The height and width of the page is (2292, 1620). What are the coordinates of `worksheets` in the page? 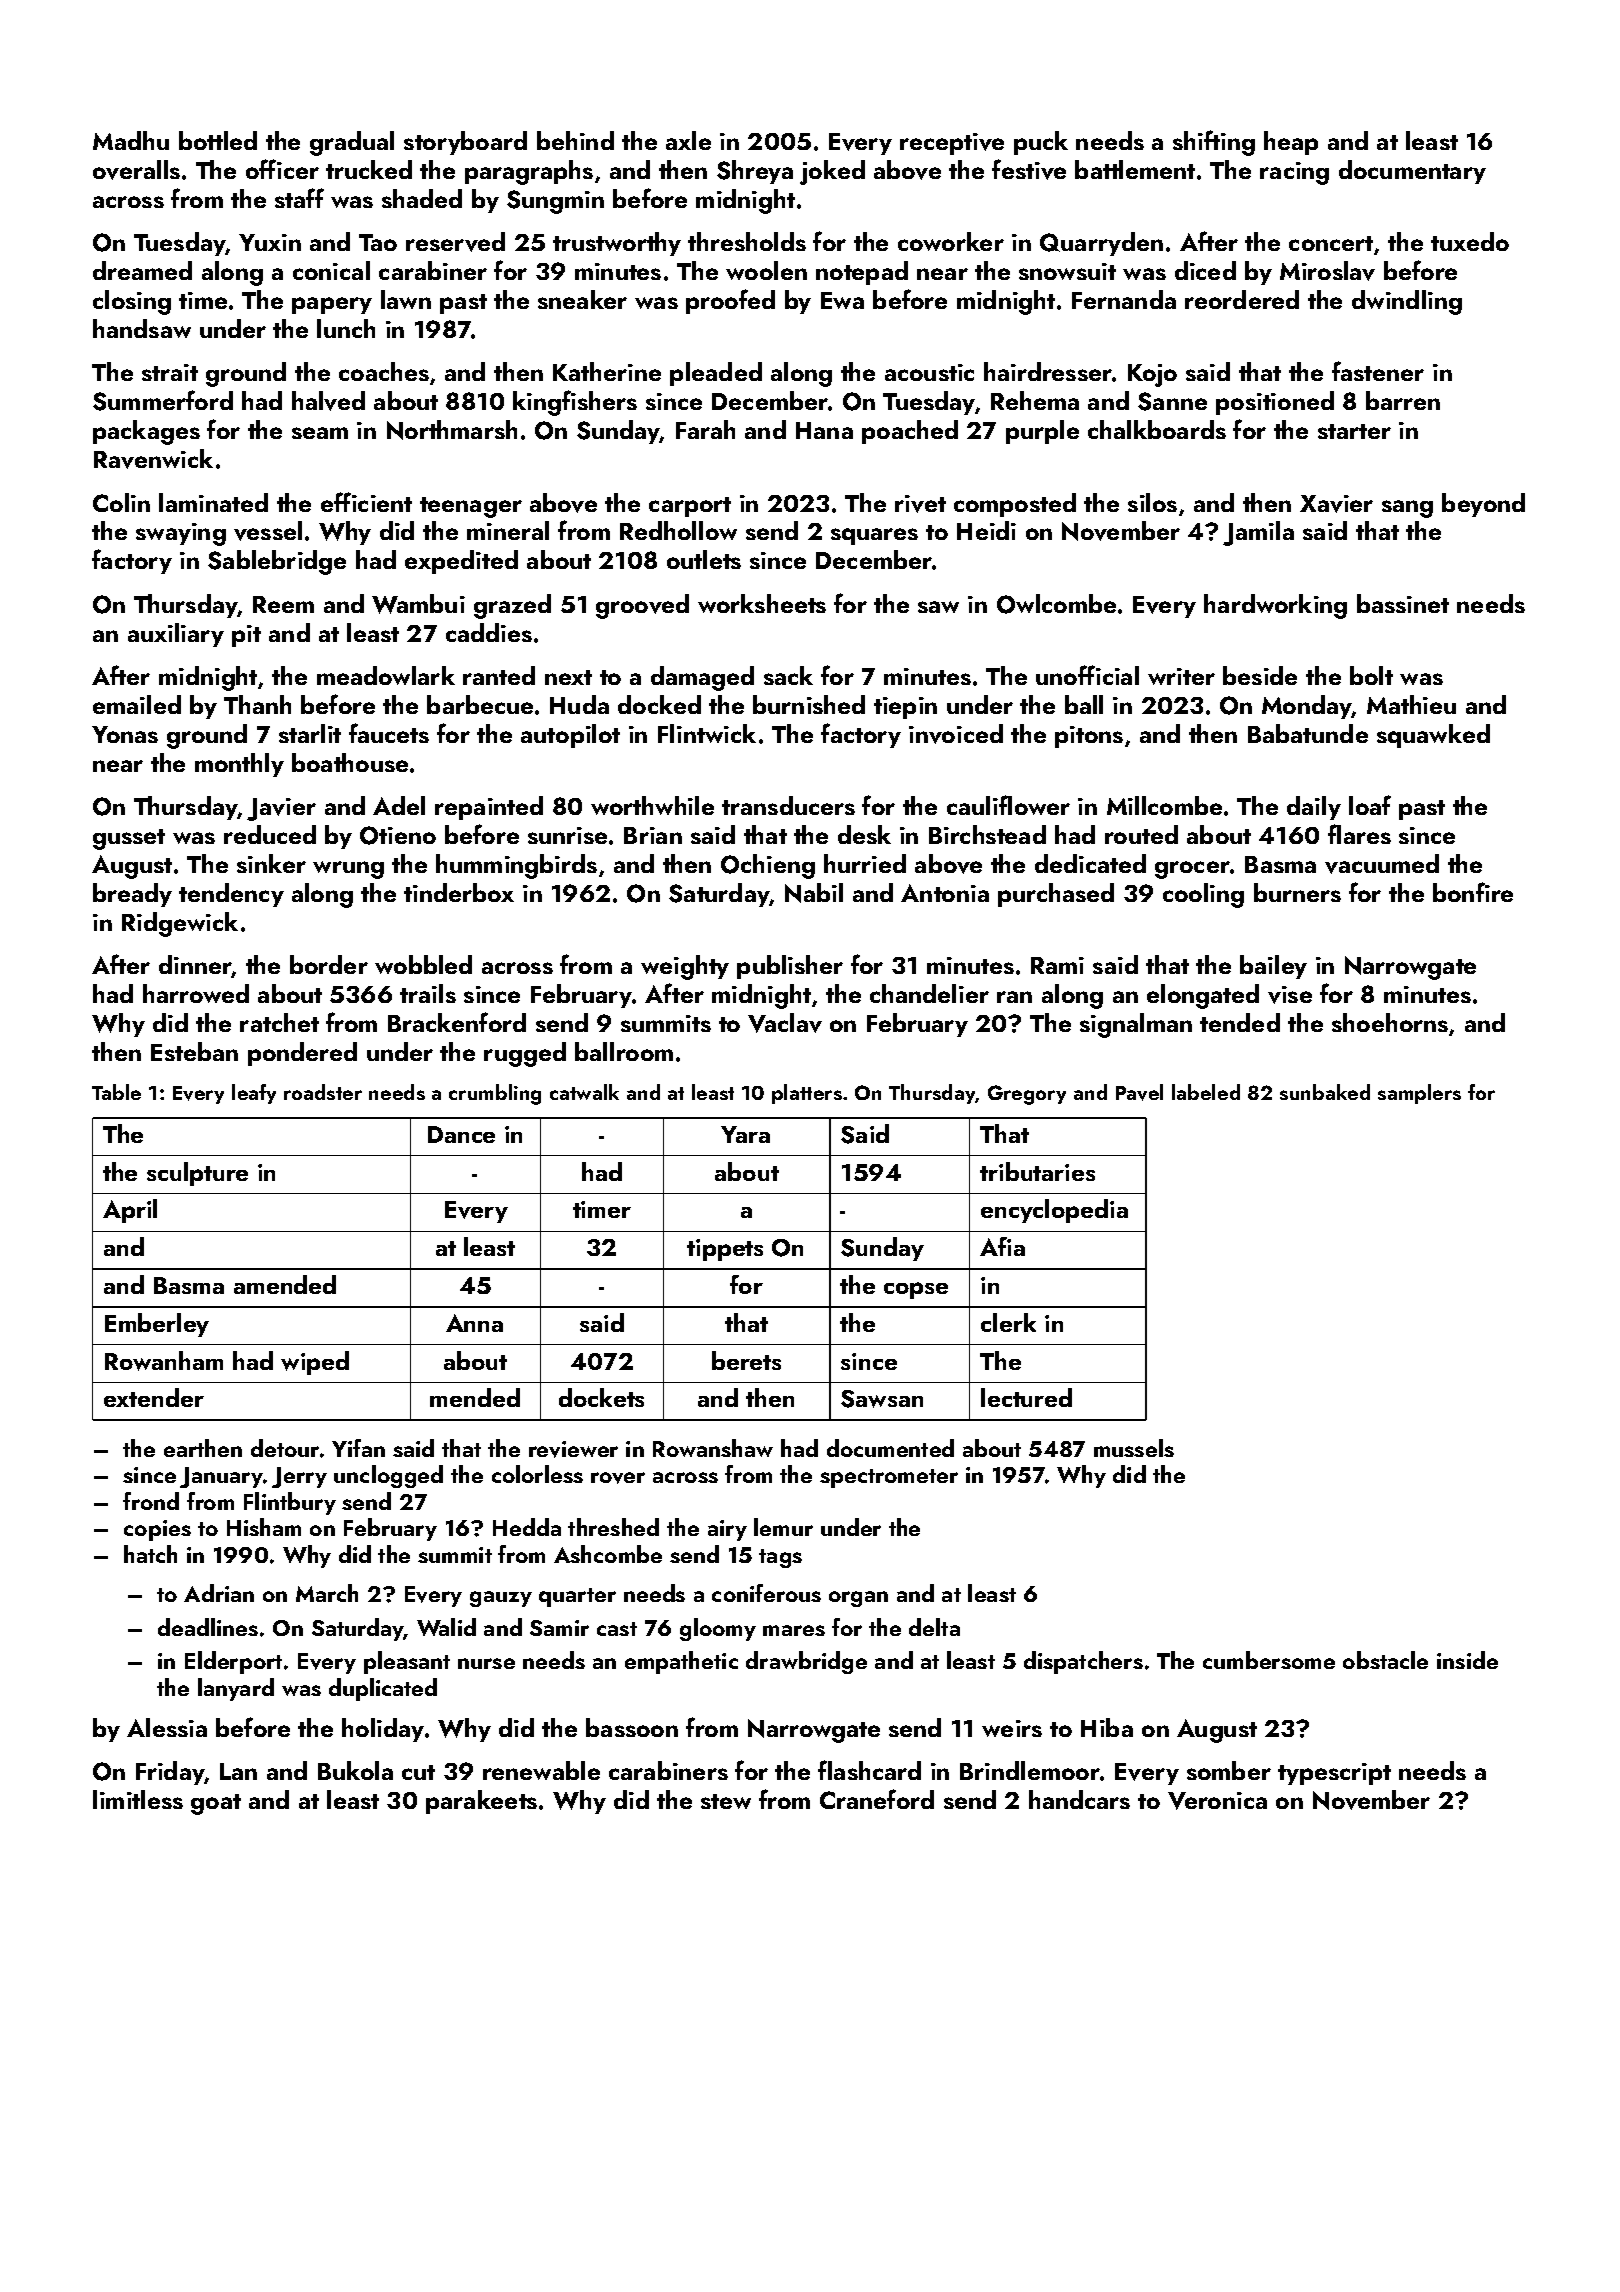 It's located at (762, 603).
